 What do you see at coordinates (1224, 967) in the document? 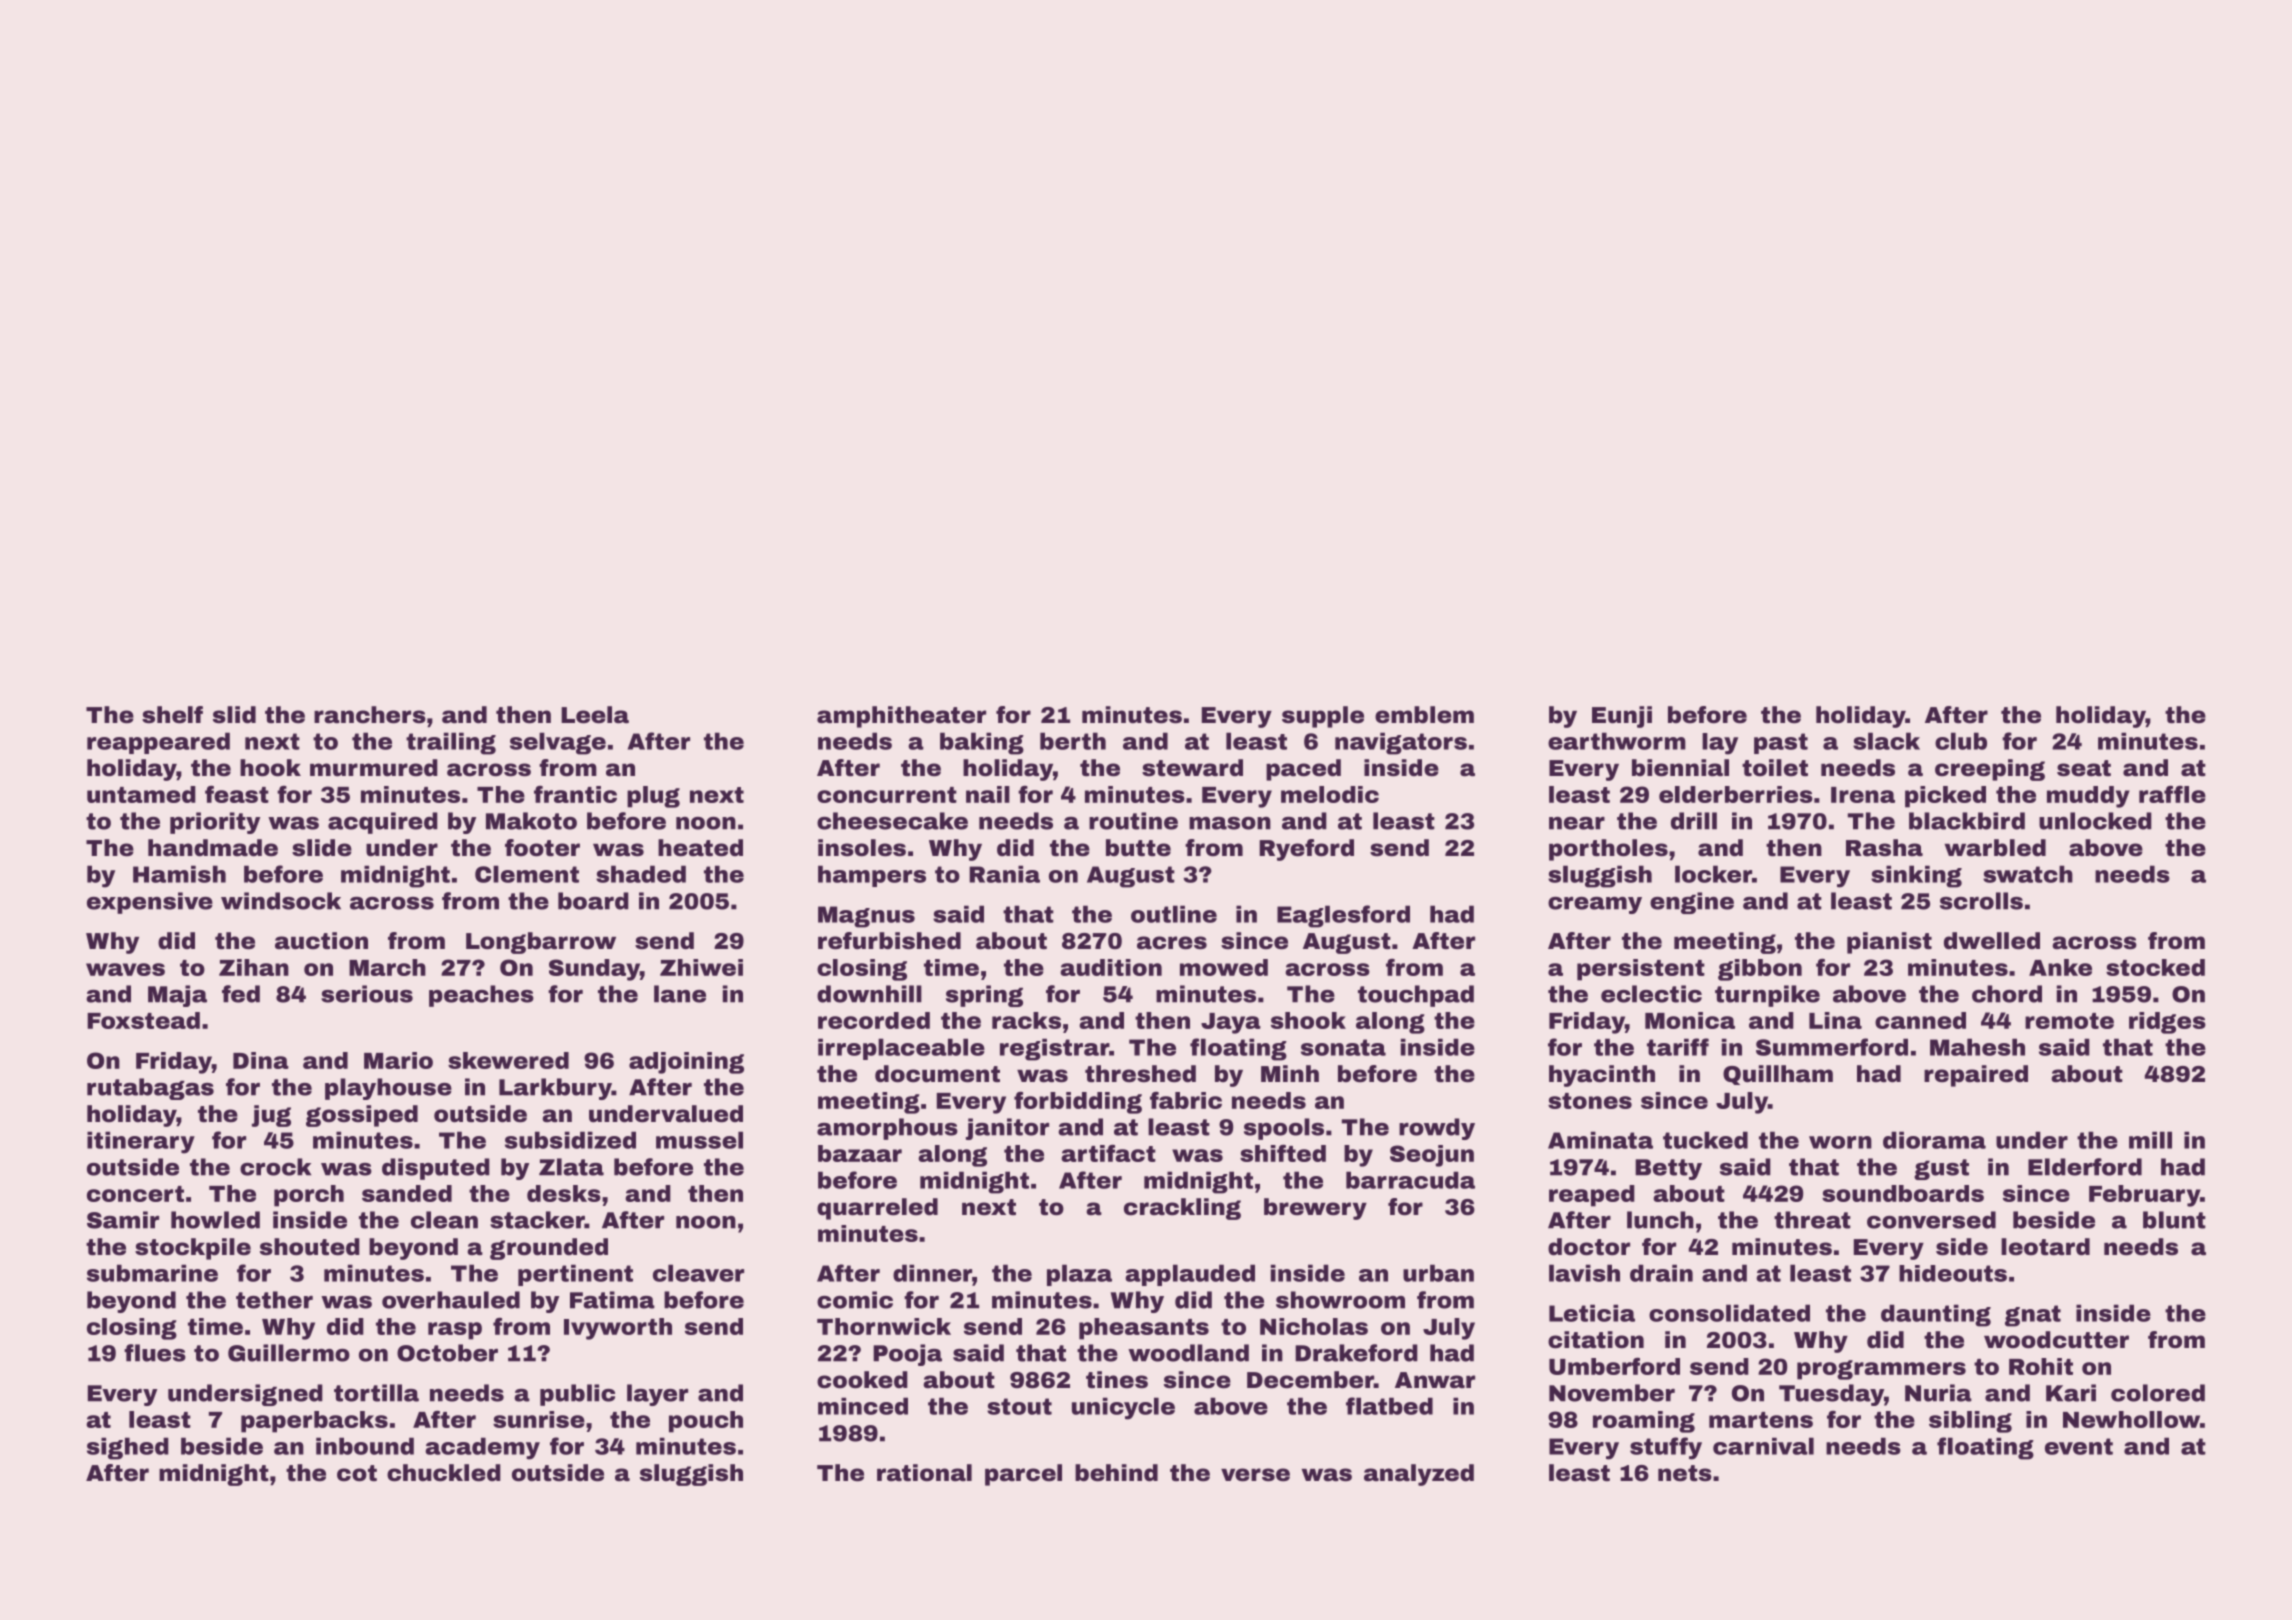
I see `mowed` at bounding box center [1224, 967].
